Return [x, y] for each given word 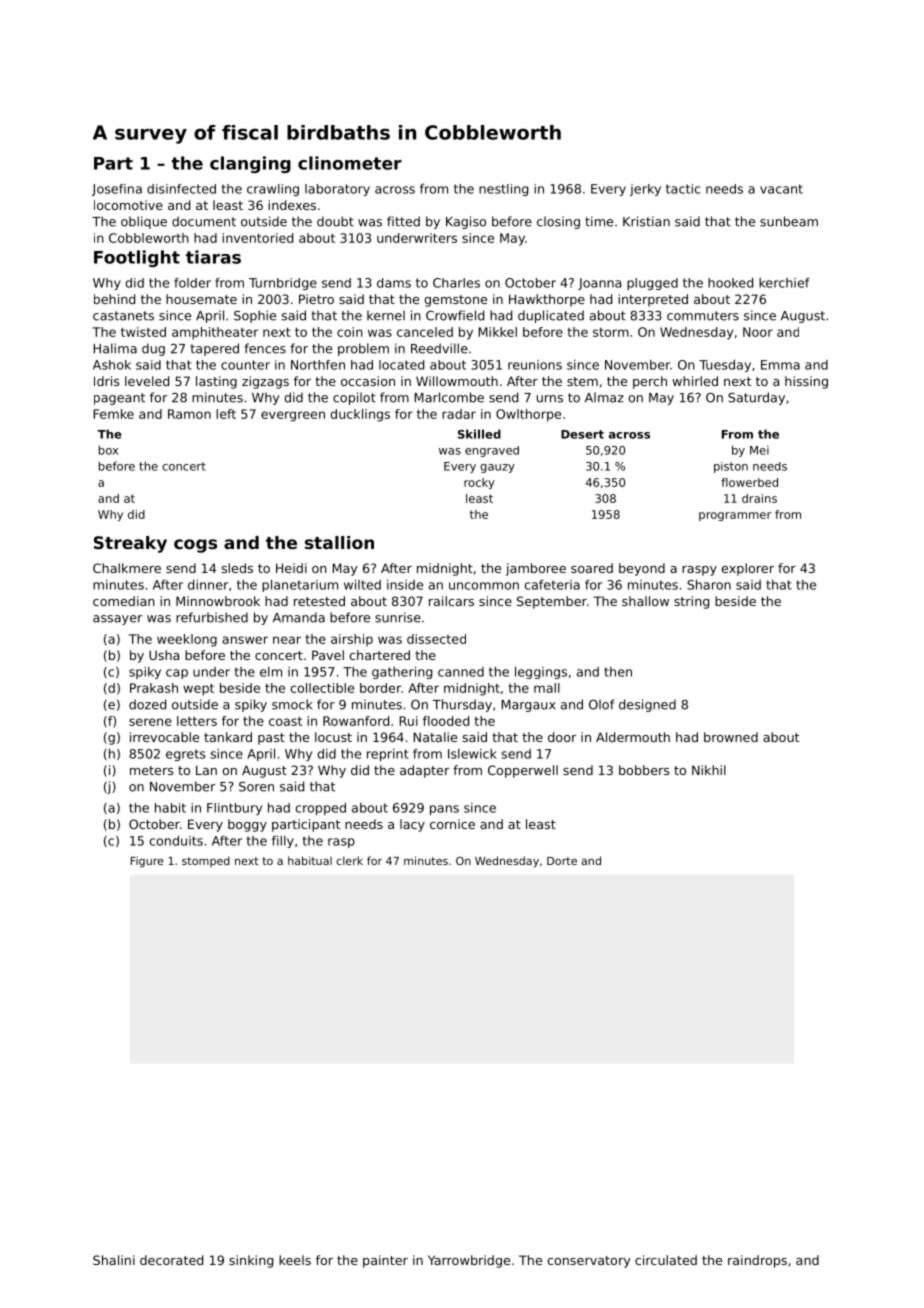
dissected [436, 639]
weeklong [187, 640]
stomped [206, 861]
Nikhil [709, 770]
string [691, 602]
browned [731, 737]
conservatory [589, 1262]
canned [461, 672]
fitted [403, 221]
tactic [683, 189]
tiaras [213, 257]
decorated [171, 1260]
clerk [349, 860]
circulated [666, 1260]
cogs [195, 546]
